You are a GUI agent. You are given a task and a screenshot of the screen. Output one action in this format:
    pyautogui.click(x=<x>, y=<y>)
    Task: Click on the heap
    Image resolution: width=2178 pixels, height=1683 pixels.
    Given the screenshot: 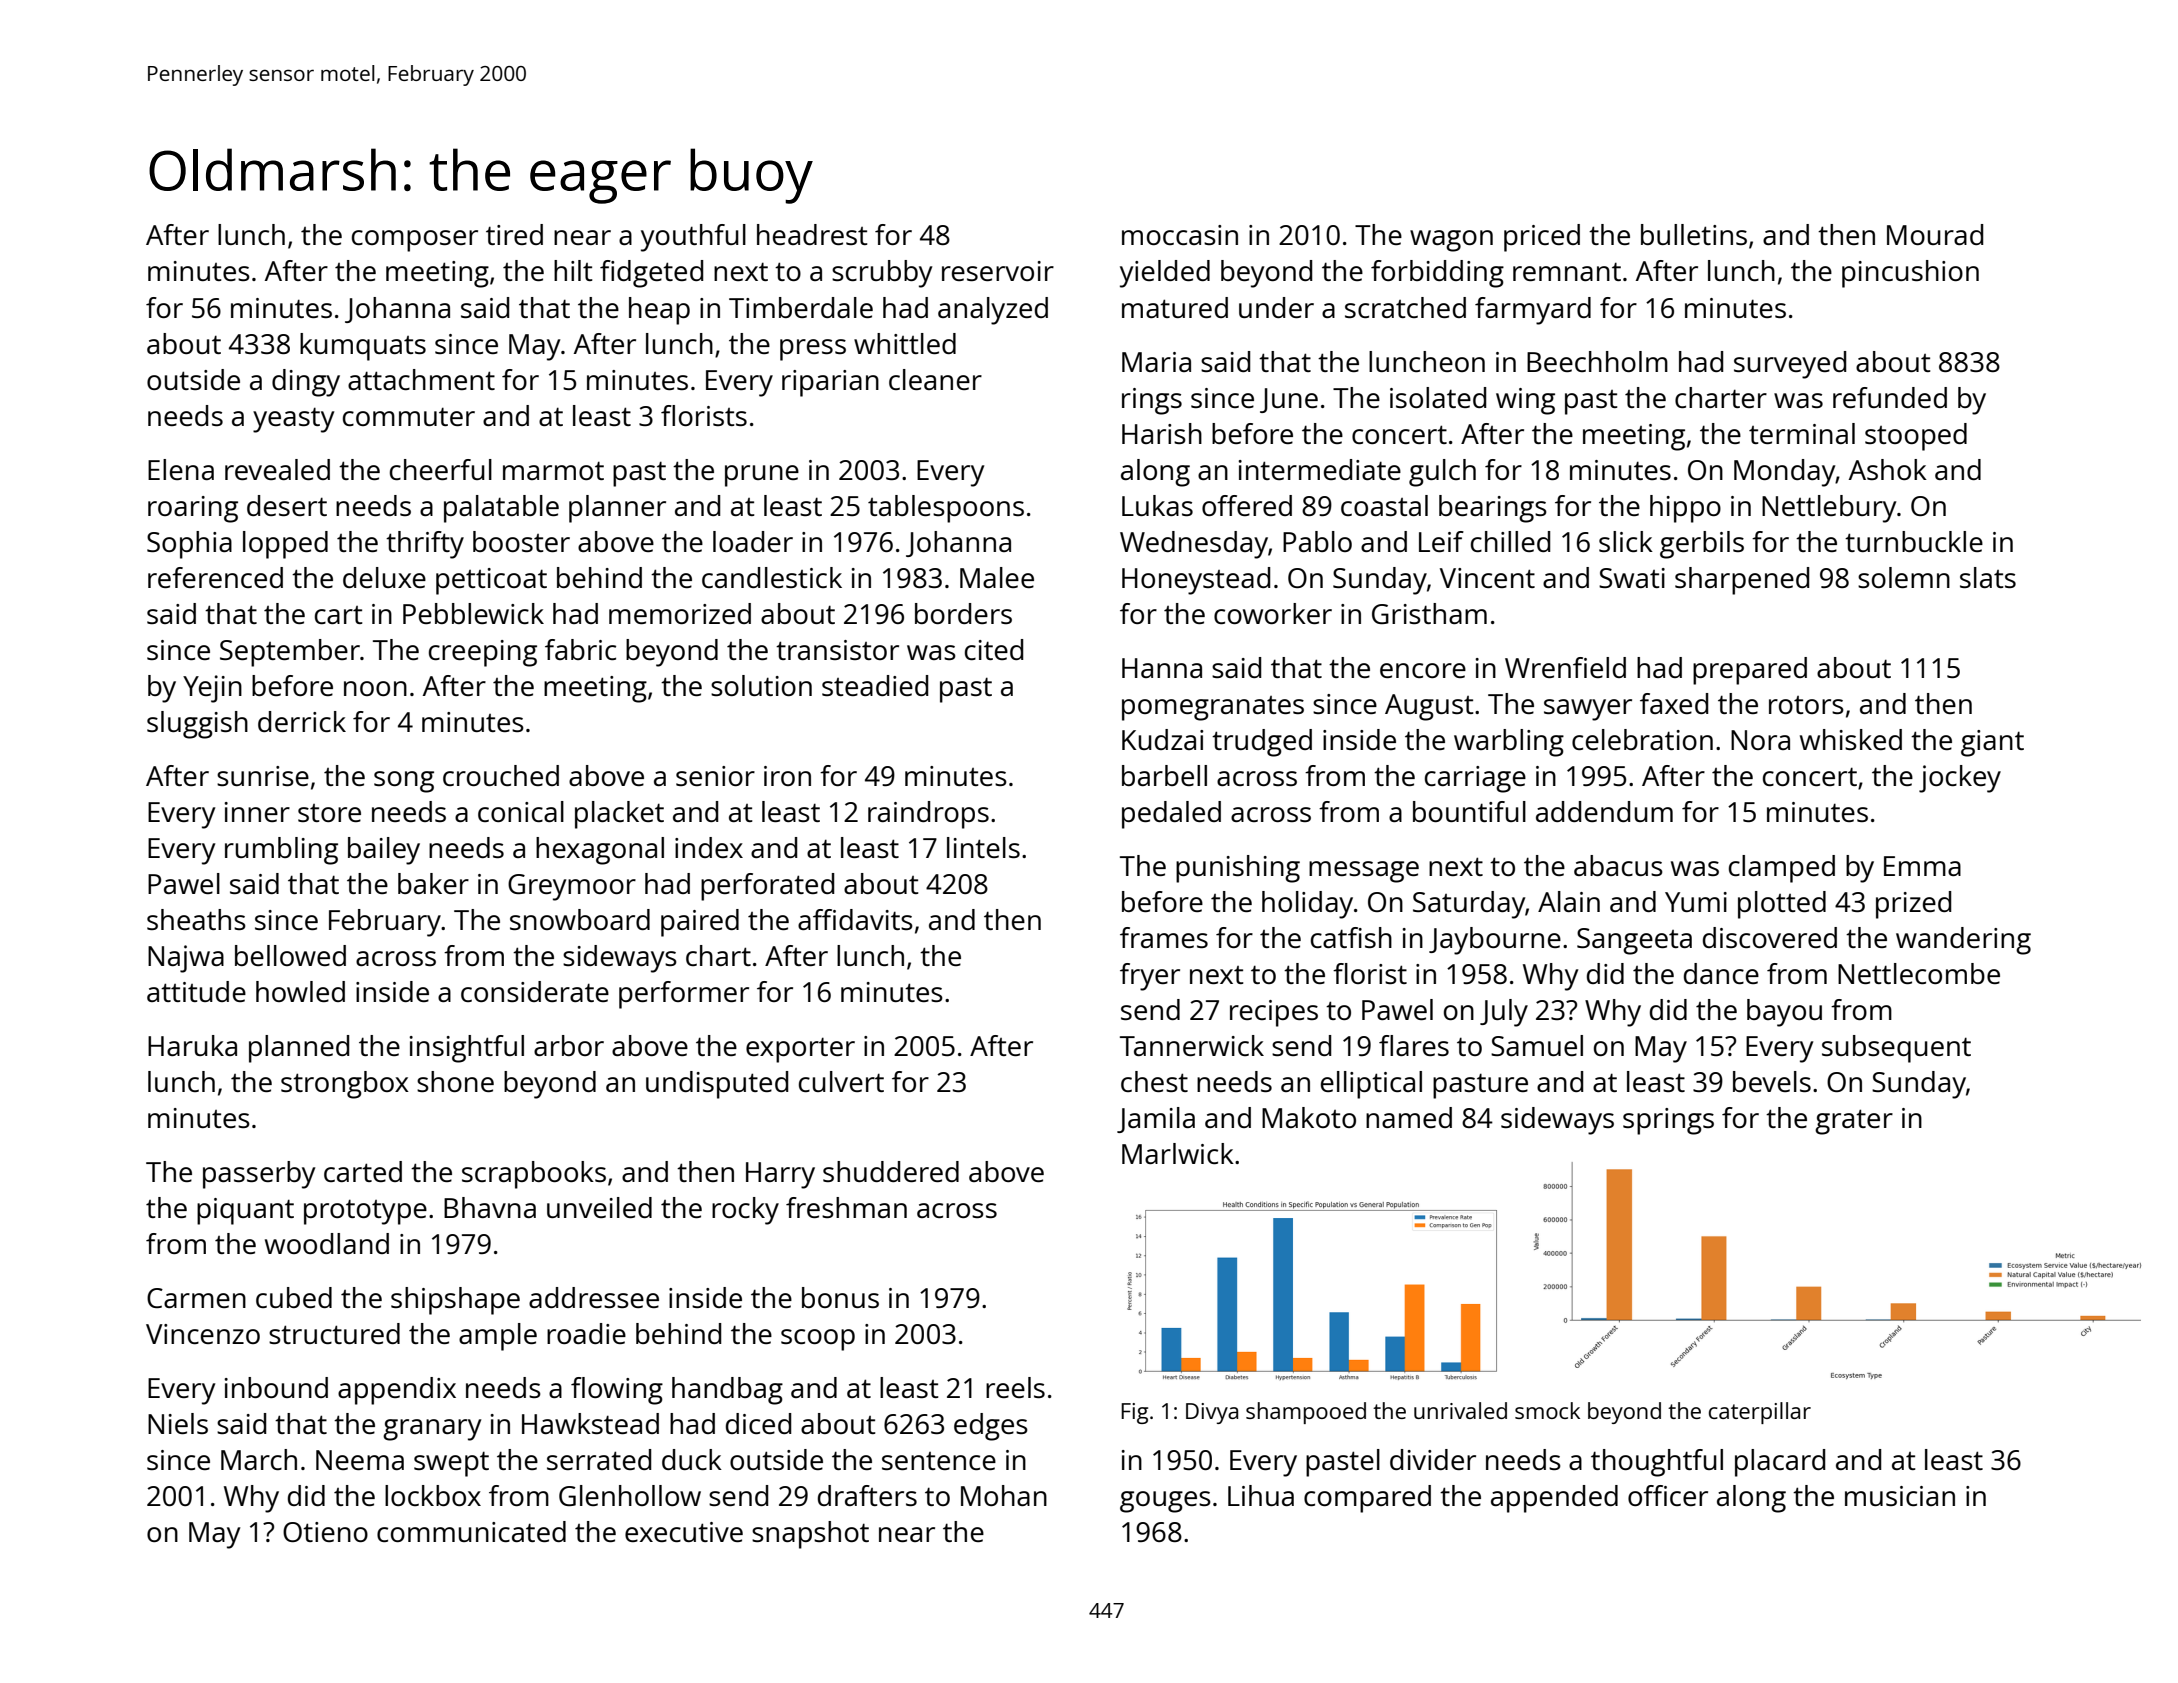 What is the action you would take?
    pyautogui.click(x=659, y=311)
